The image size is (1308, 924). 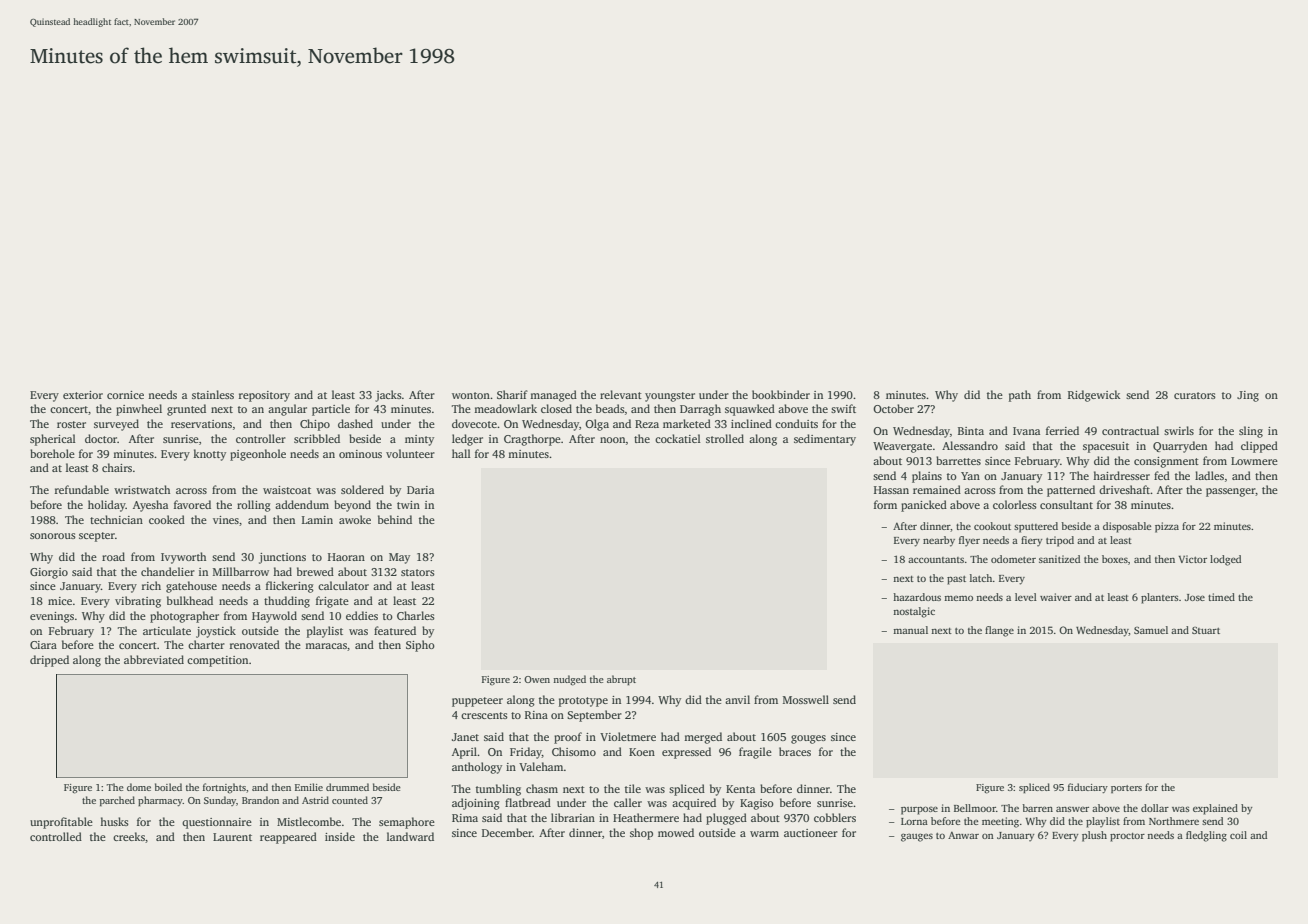 I want to click on proctor, so click(x=1127, y=837).
